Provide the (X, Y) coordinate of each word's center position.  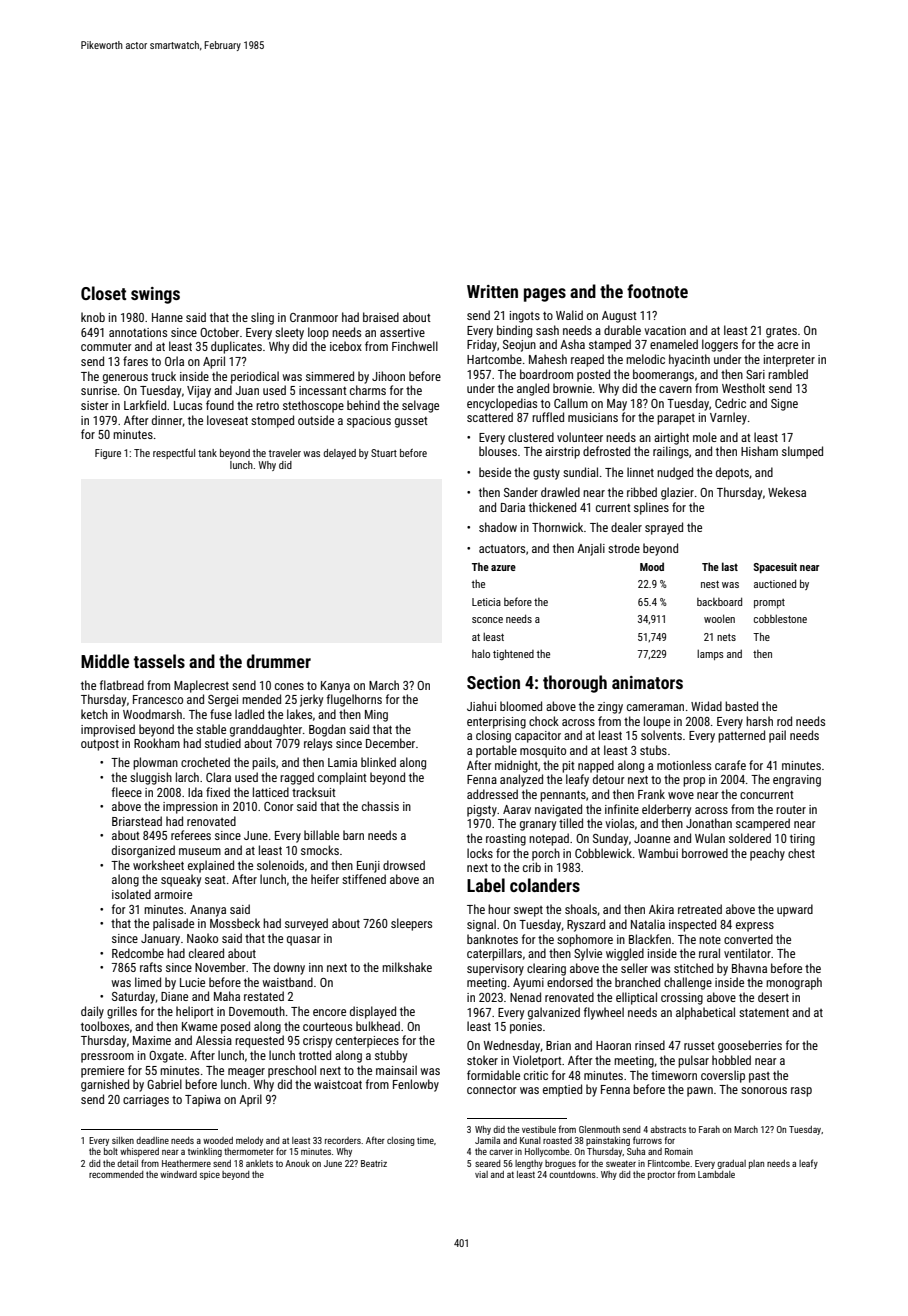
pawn (700, 1092)
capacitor (538, 737)
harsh (759, 721)
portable (496, 751)
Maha (227, 996)
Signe (784, 405)
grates (781, 332)
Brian (558, 1045)
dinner (167, 421)
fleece (127, 792)
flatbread (122, 685)
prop (694, 782)
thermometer (249, 1151)
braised (381, 317)
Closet (103, 293)
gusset (411, 422)
